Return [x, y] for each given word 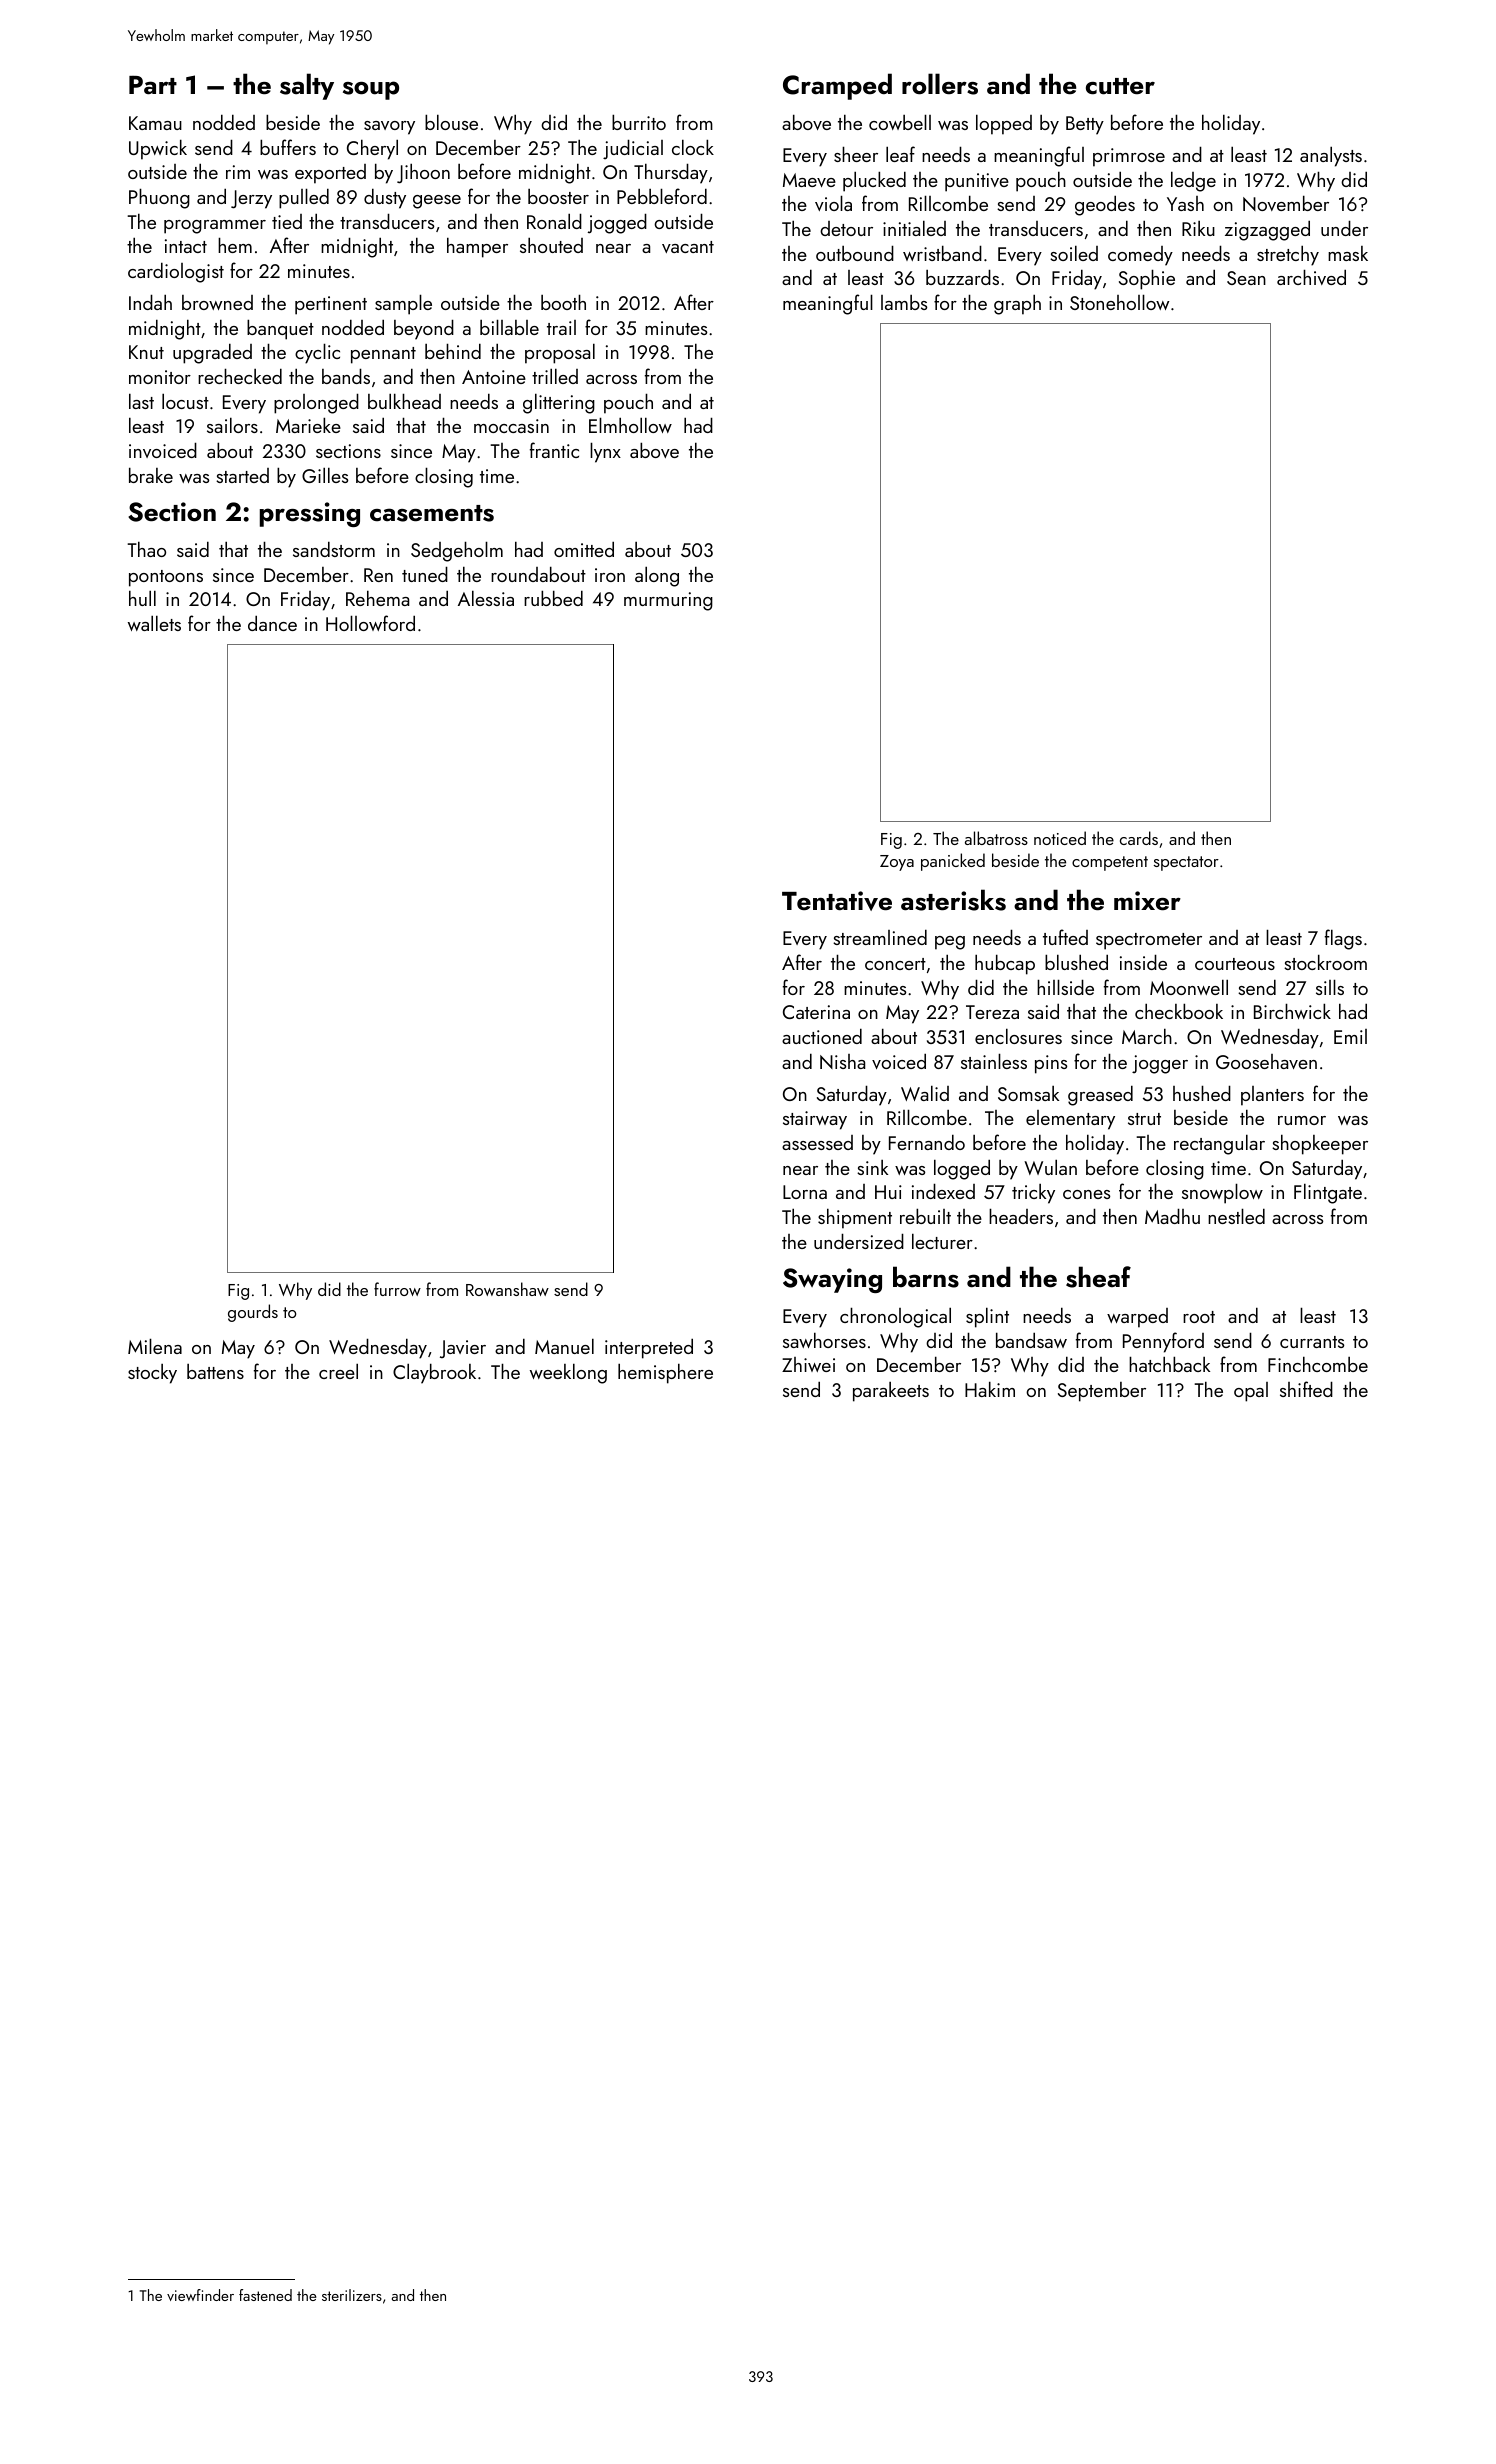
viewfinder [200, 2295]
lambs [904, 302]
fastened [265, 2295]
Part [153, 85]
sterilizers [352, 2295]
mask [1348, 253]
